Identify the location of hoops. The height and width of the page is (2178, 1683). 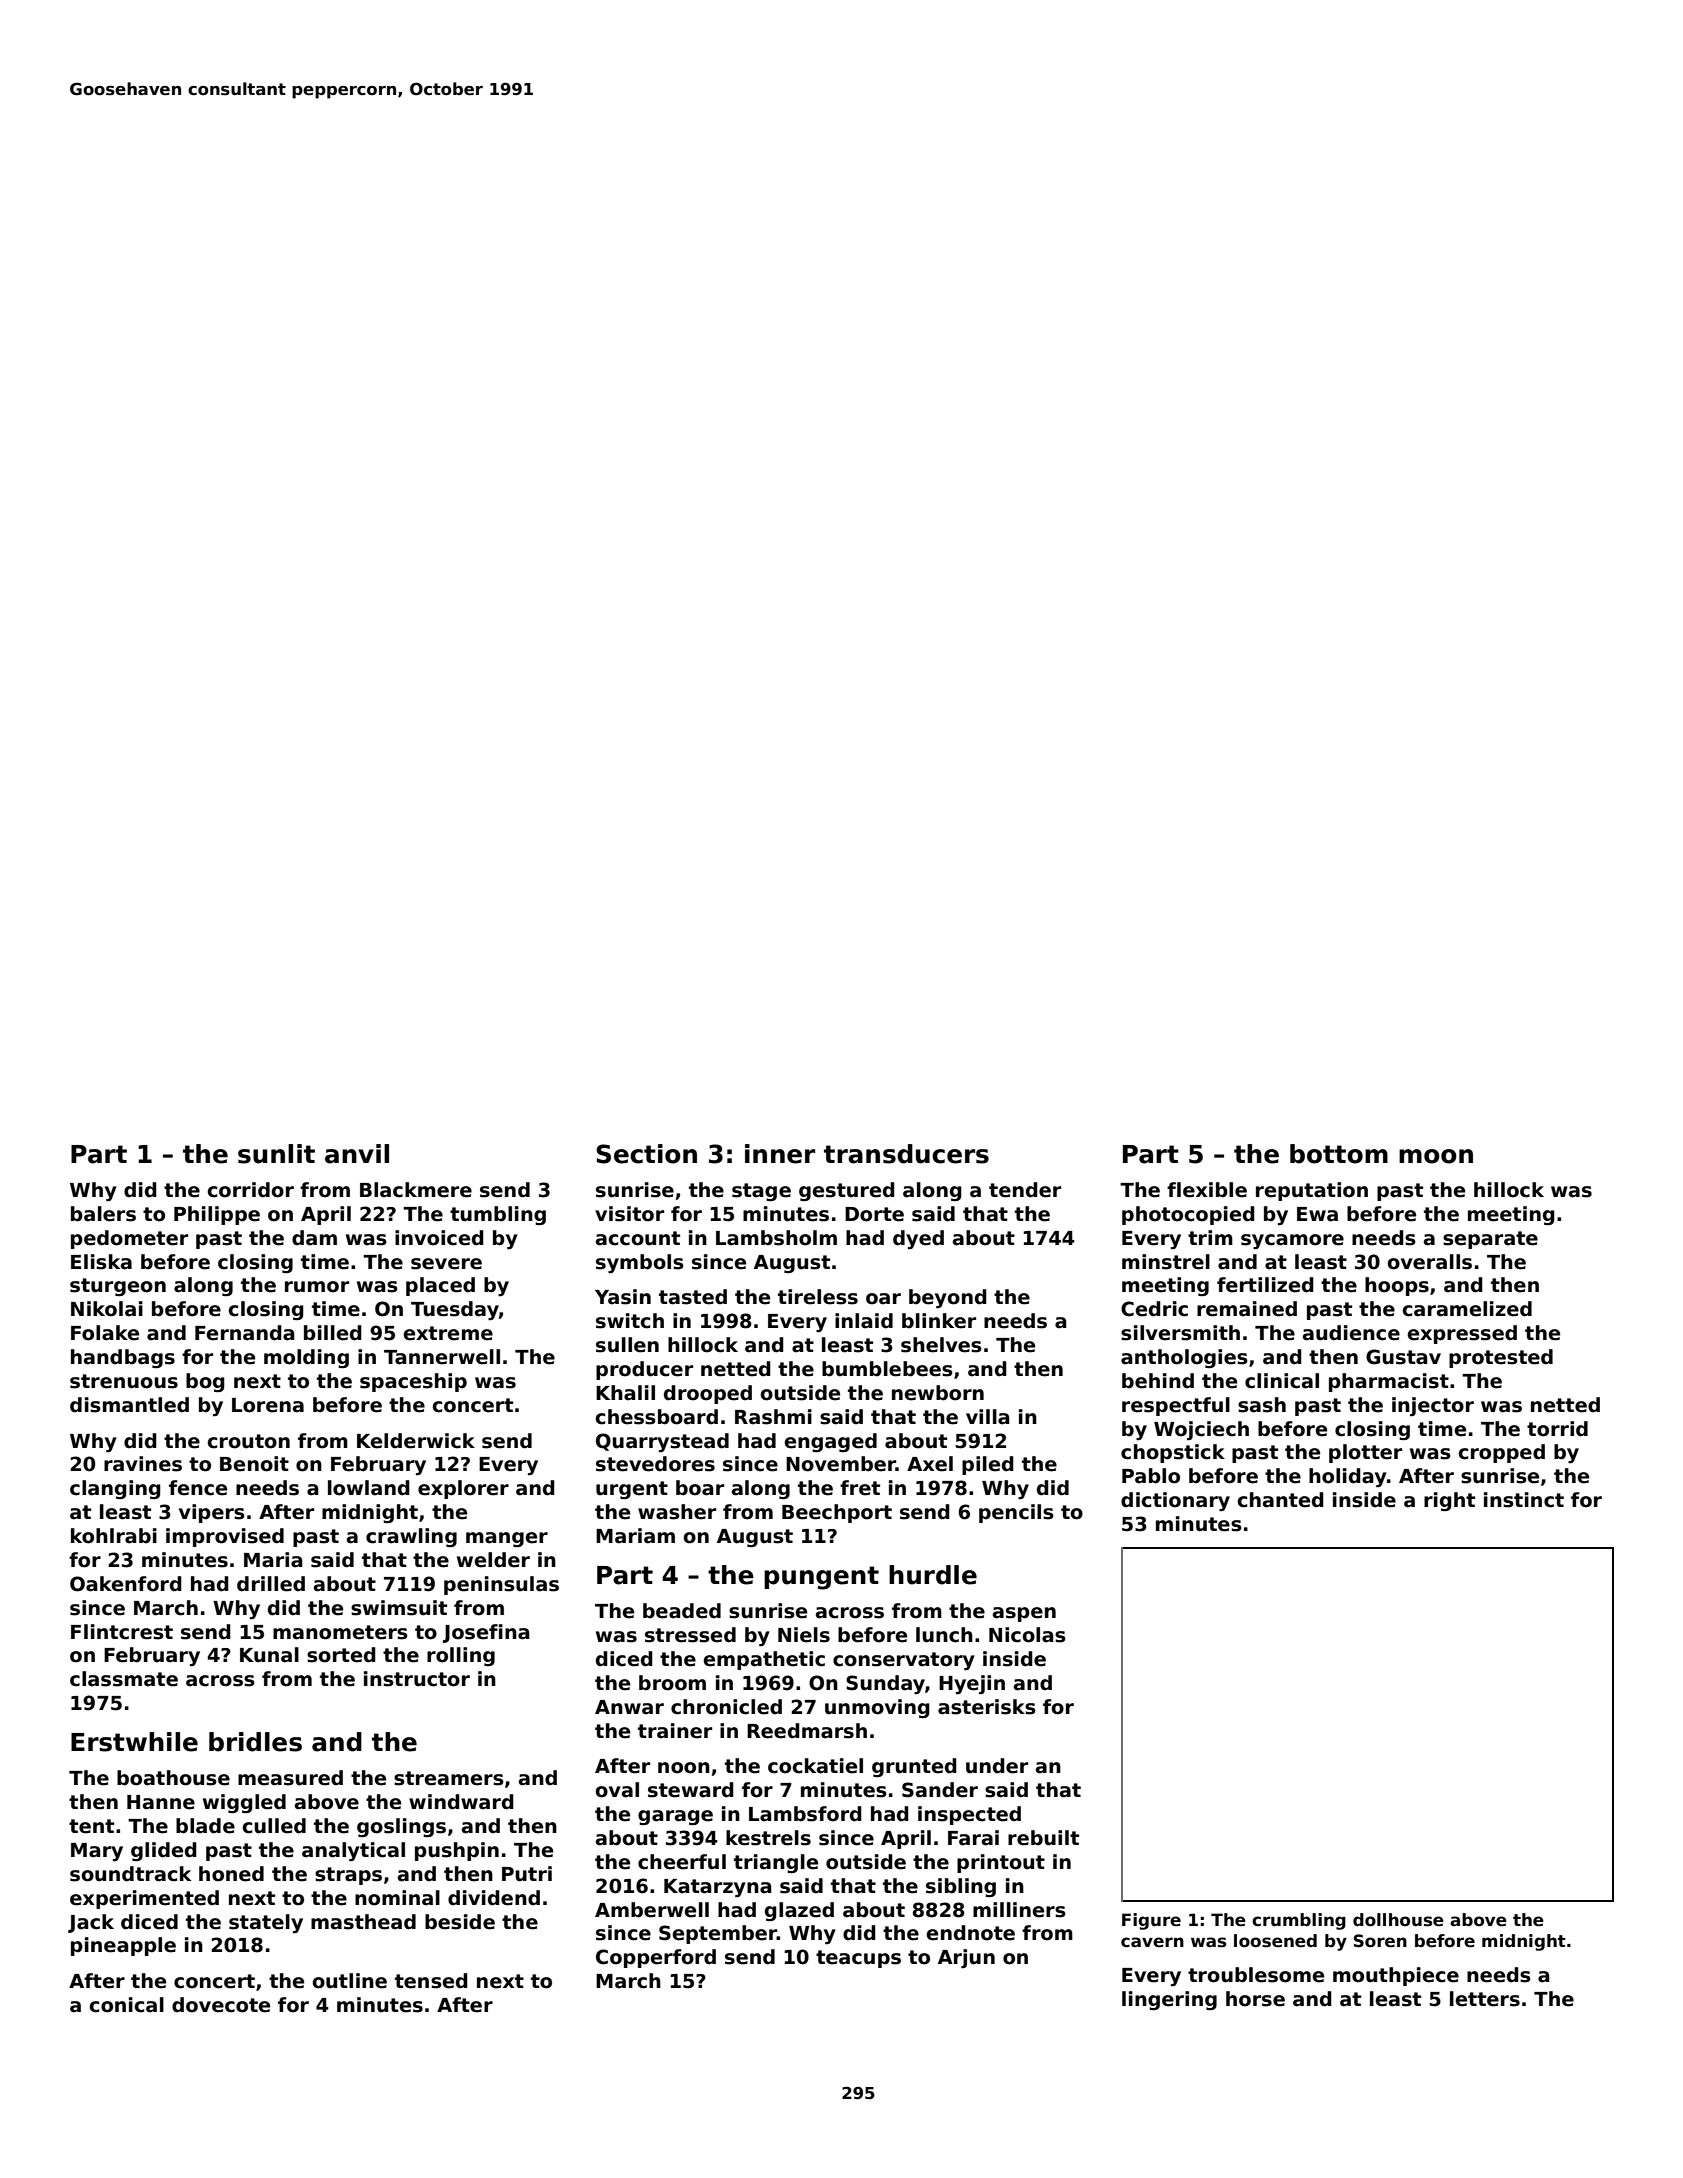
(1397, 1286).
